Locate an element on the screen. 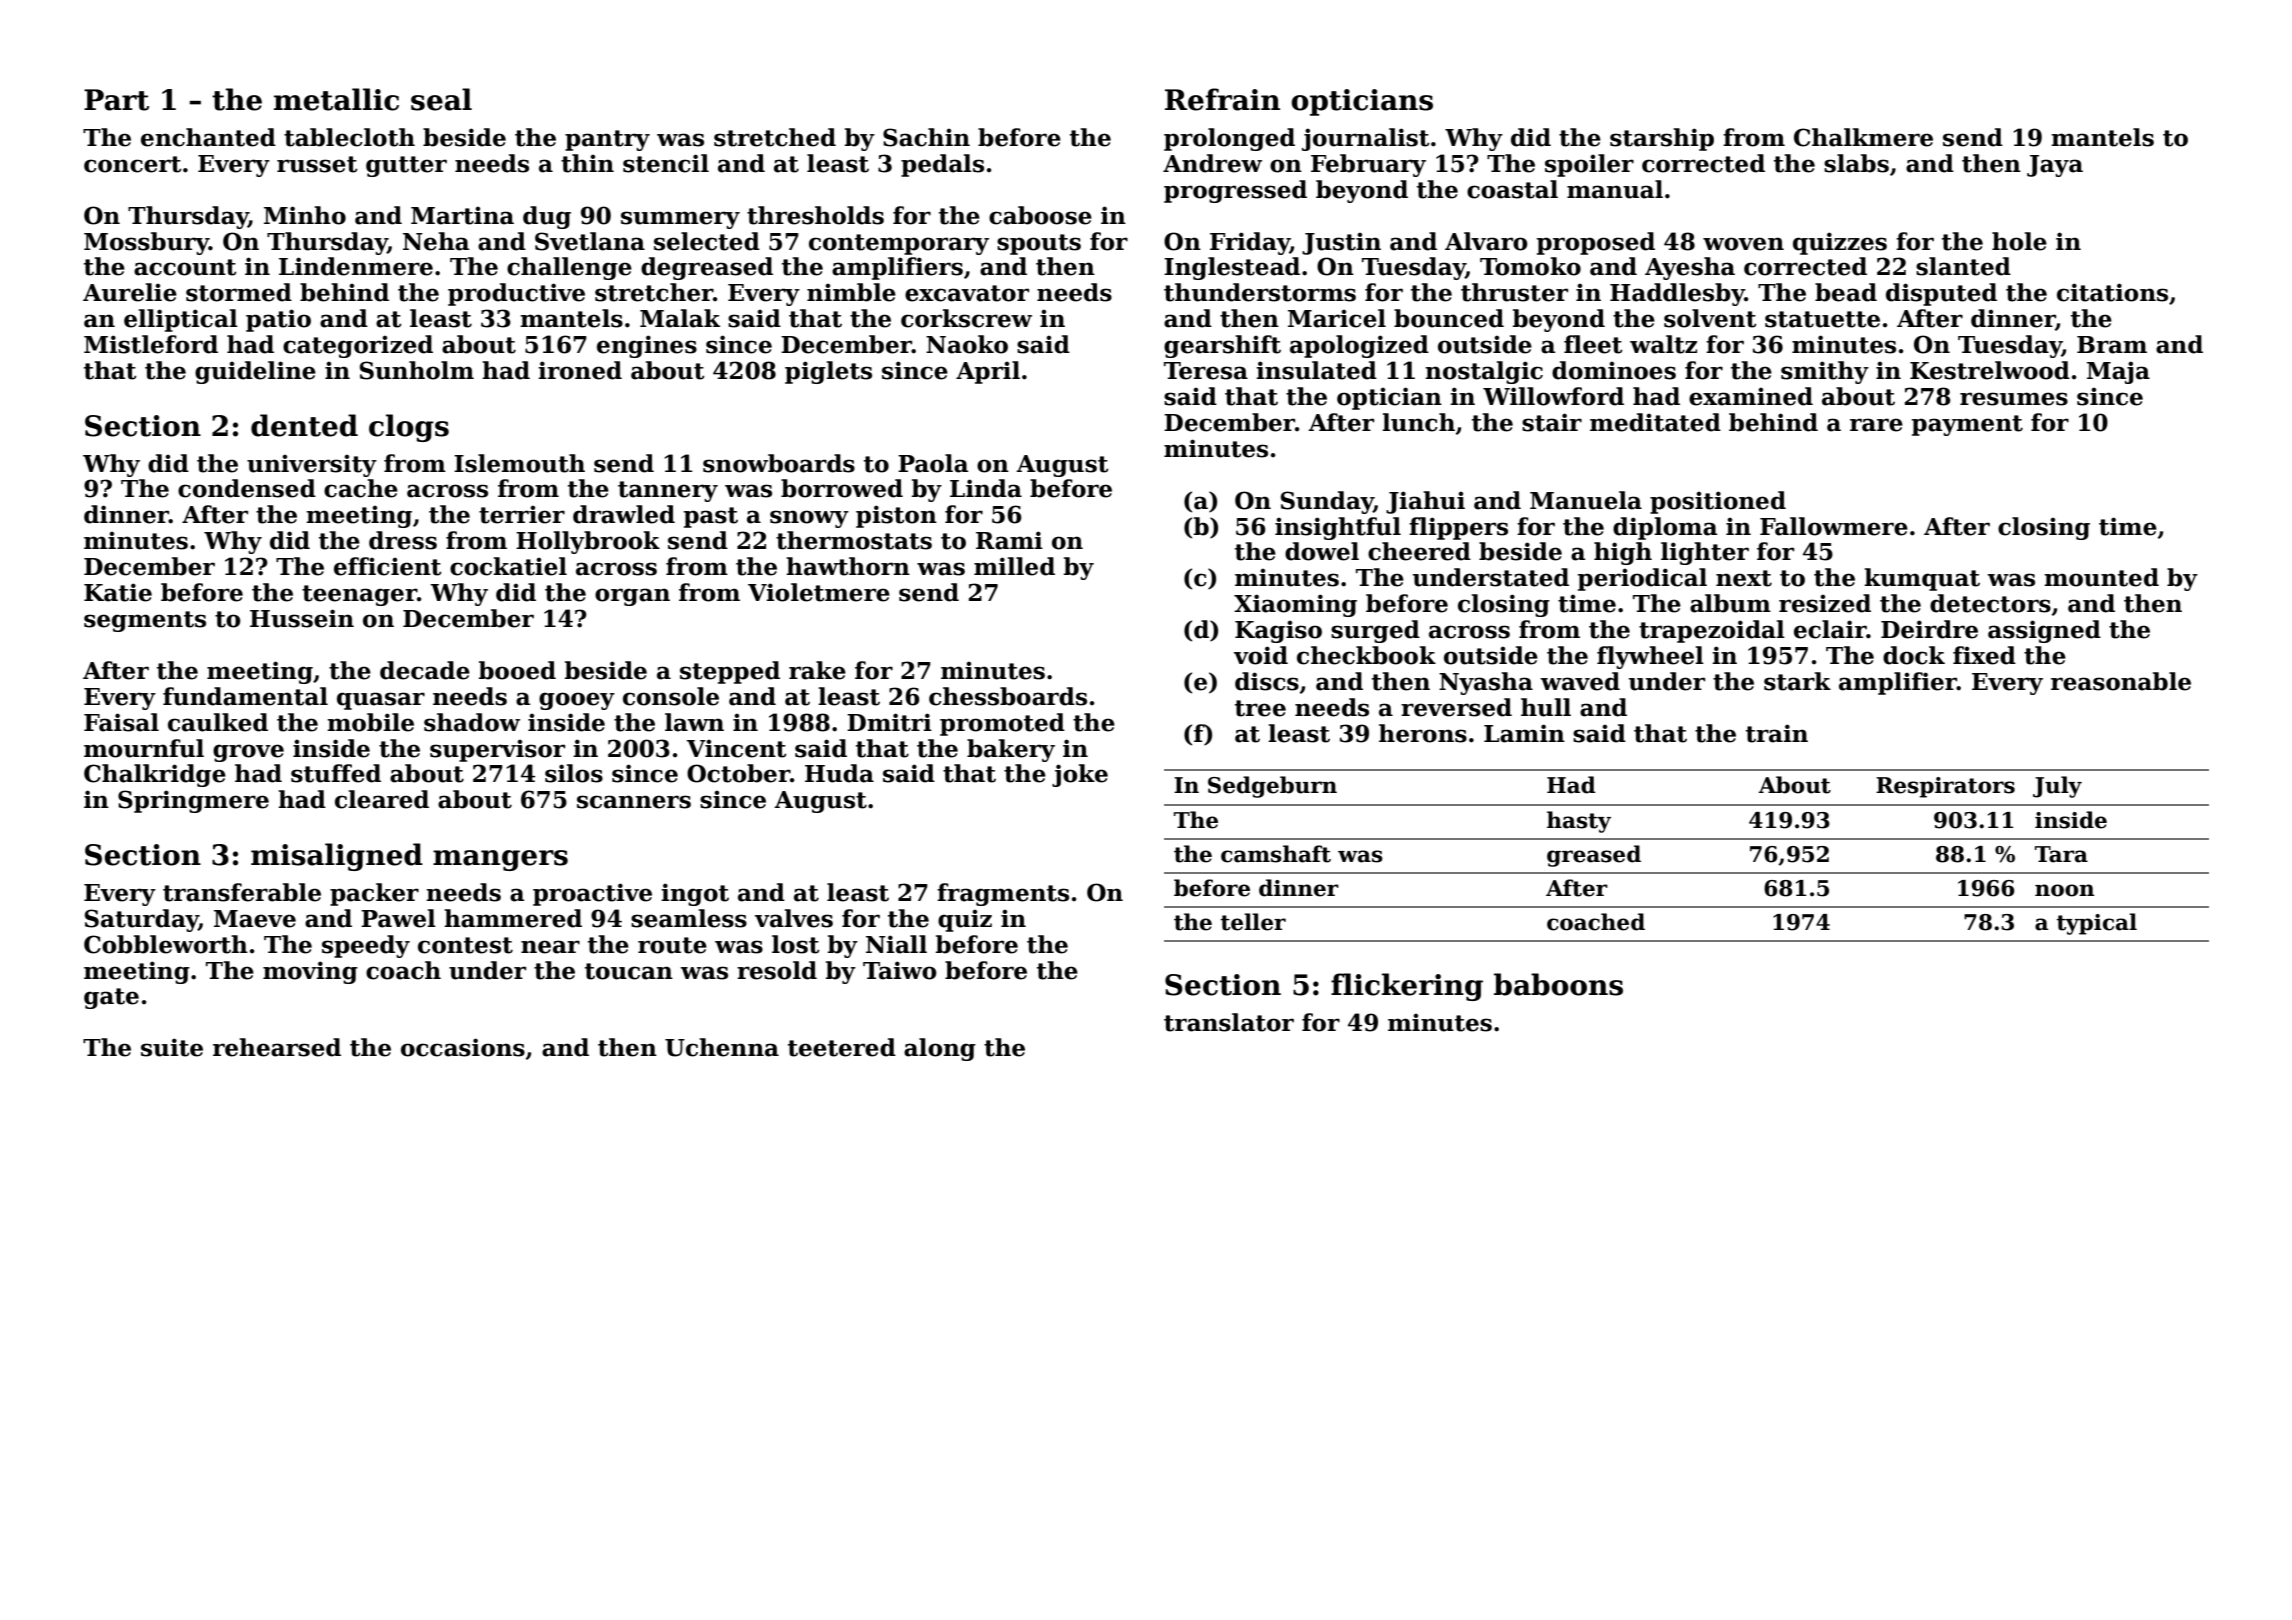 The image size is (2292, 1620). rare is located at coordinates (1876, 425).
